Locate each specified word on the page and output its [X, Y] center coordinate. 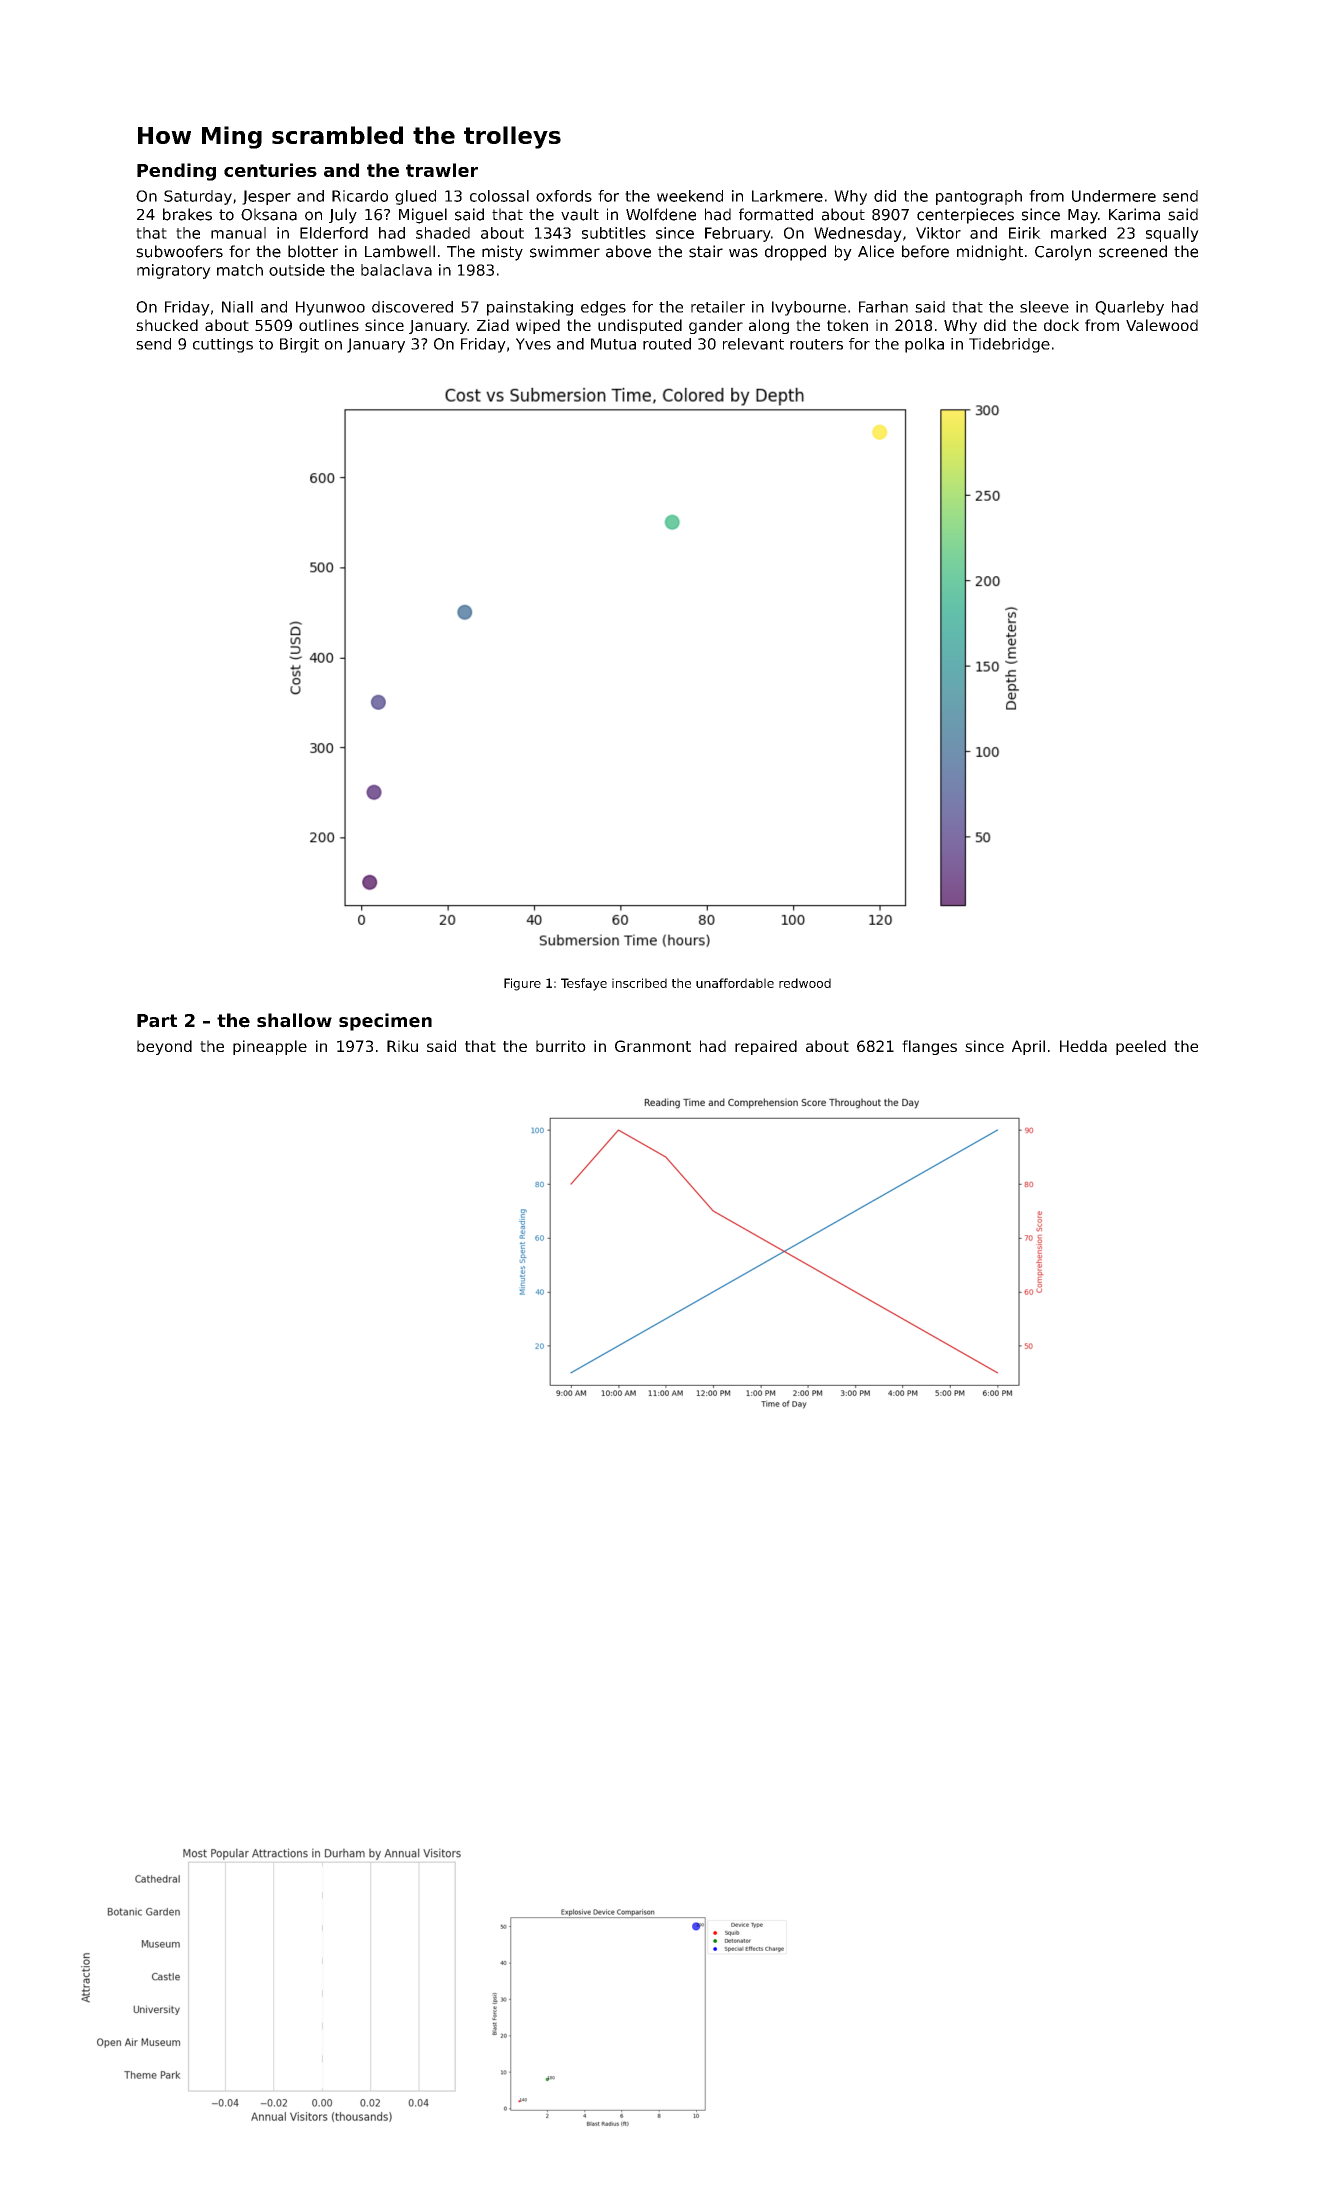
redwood [805, 983]
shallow [294, 1020]
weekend [690, 196]
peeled [1141, 1047]
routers [816, 344]
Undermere [1114, 196]
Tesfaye [584, 984]
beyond [164, 1047]
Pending [176, 172]
